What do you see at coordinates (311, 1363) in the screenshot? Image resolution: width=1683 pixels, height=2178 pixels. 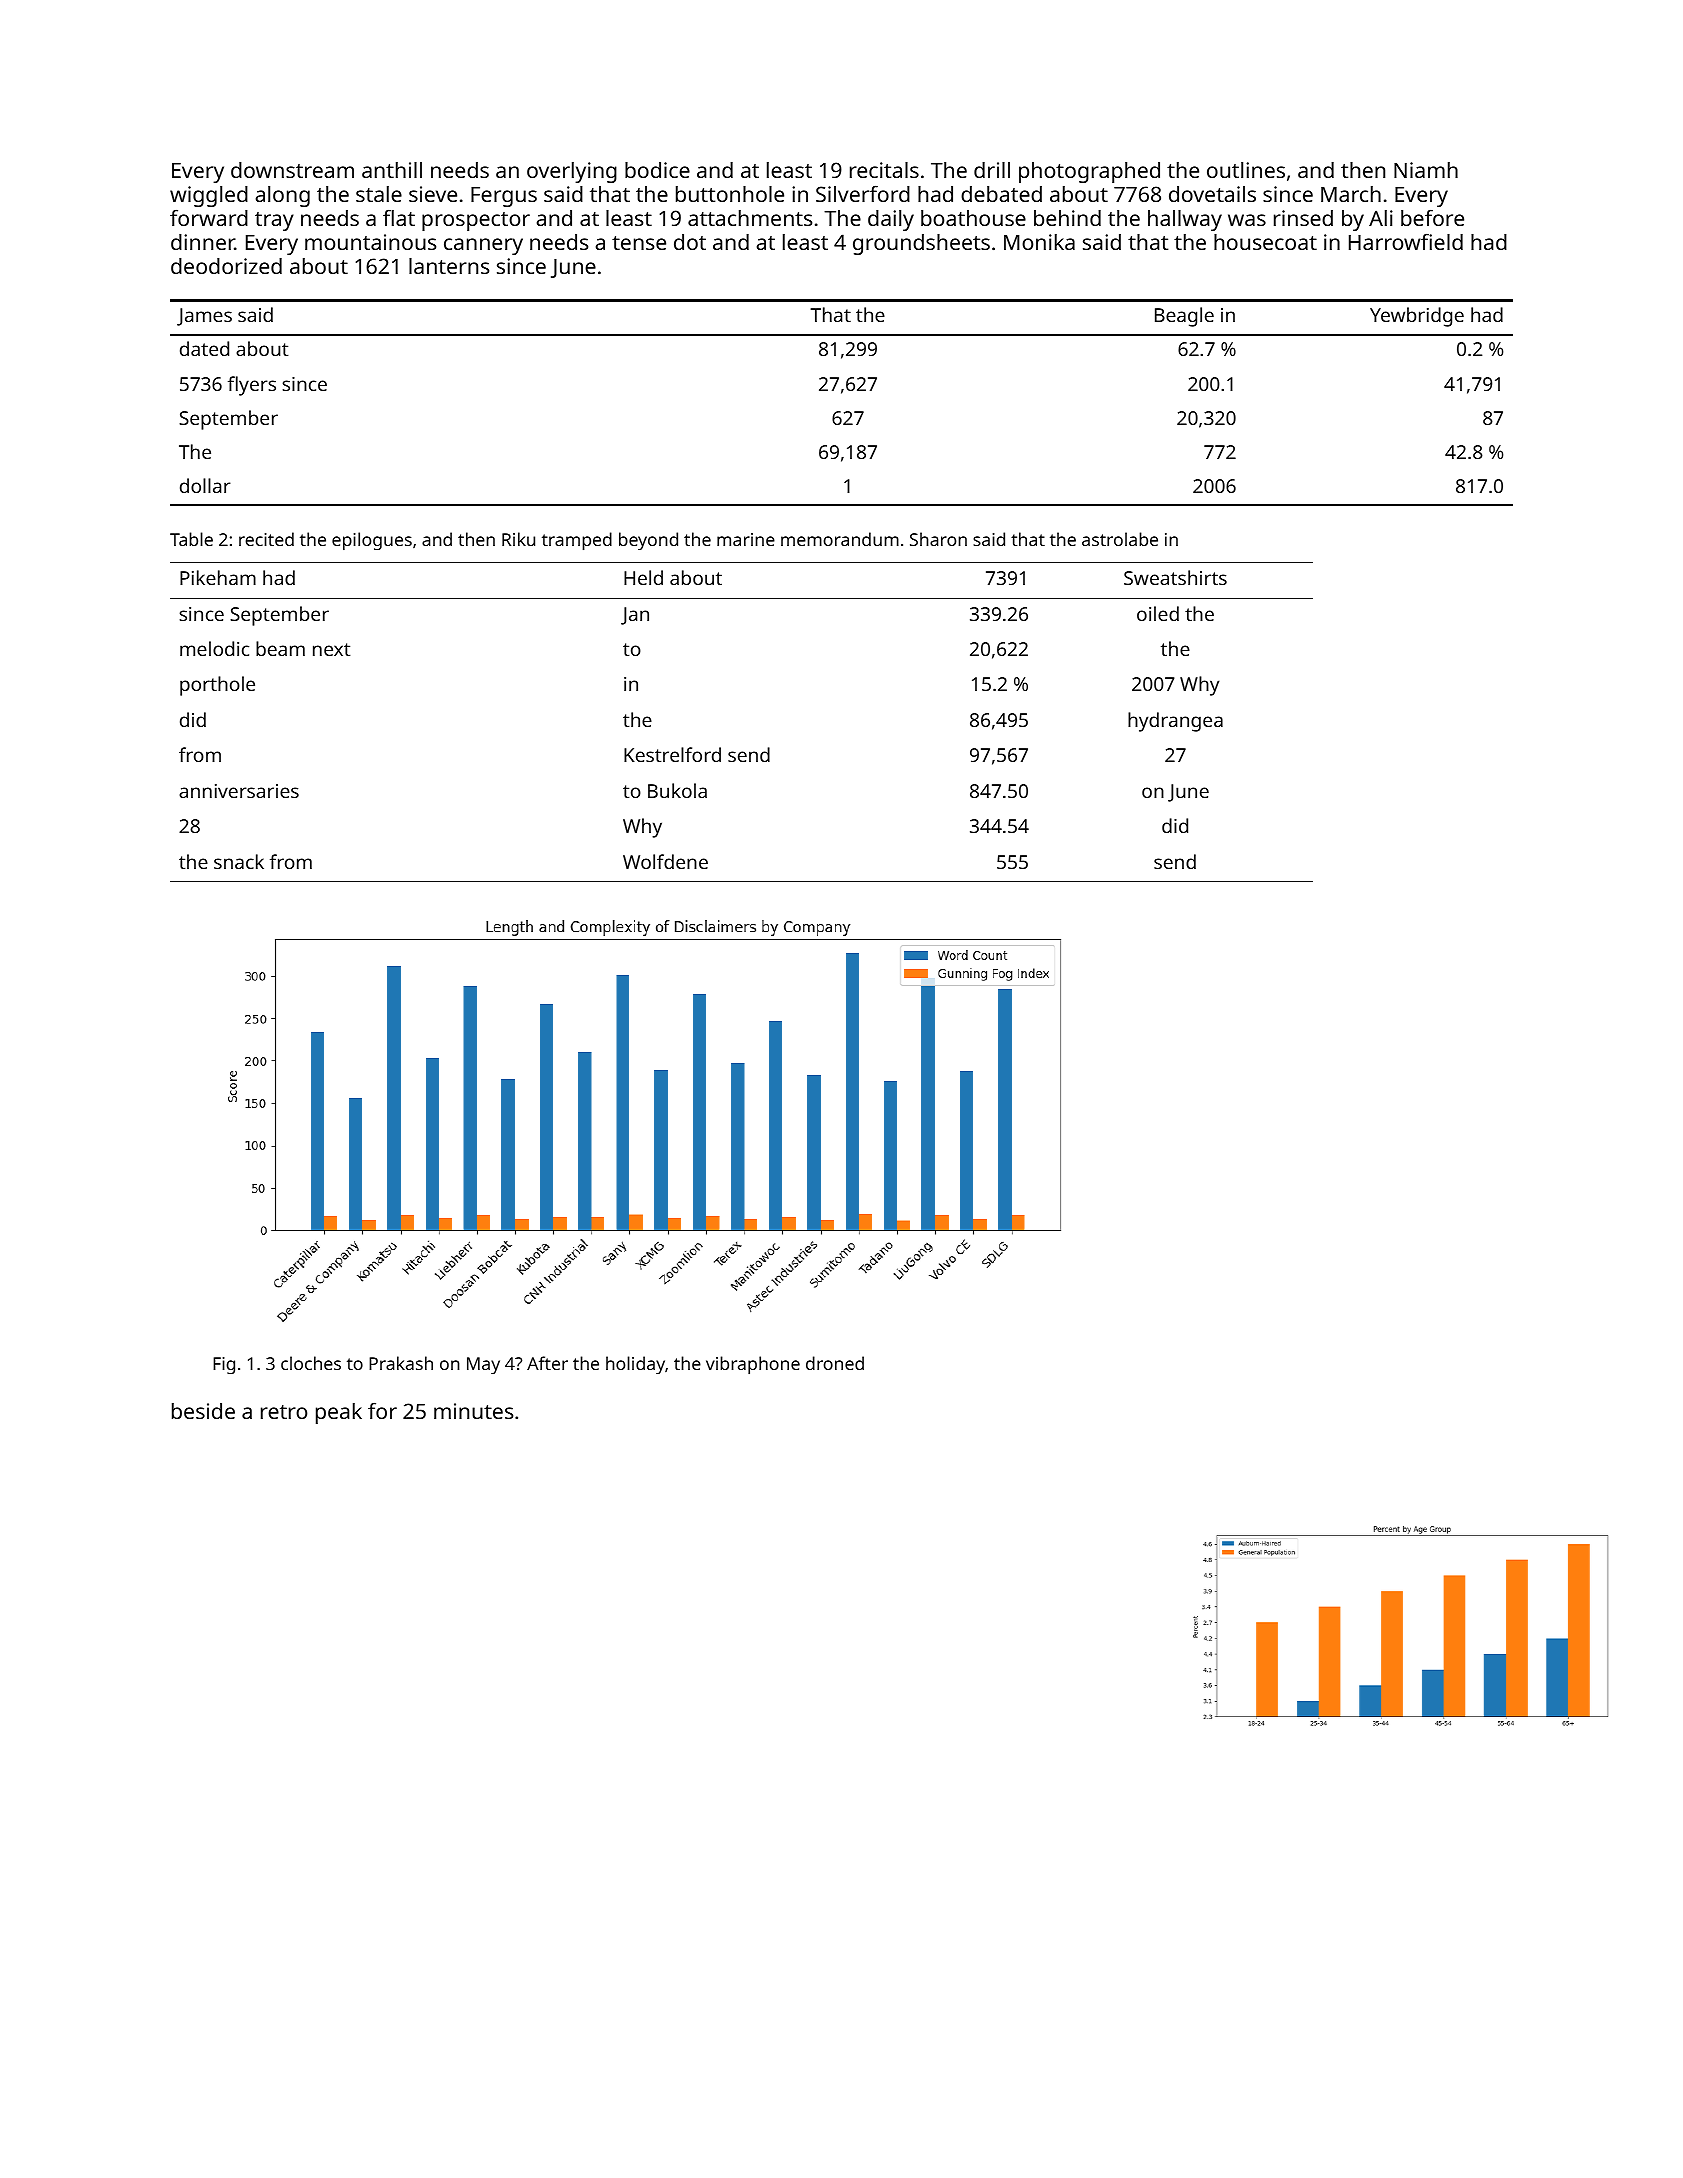 I see `cloches` at bounding box center [311, 1363].
